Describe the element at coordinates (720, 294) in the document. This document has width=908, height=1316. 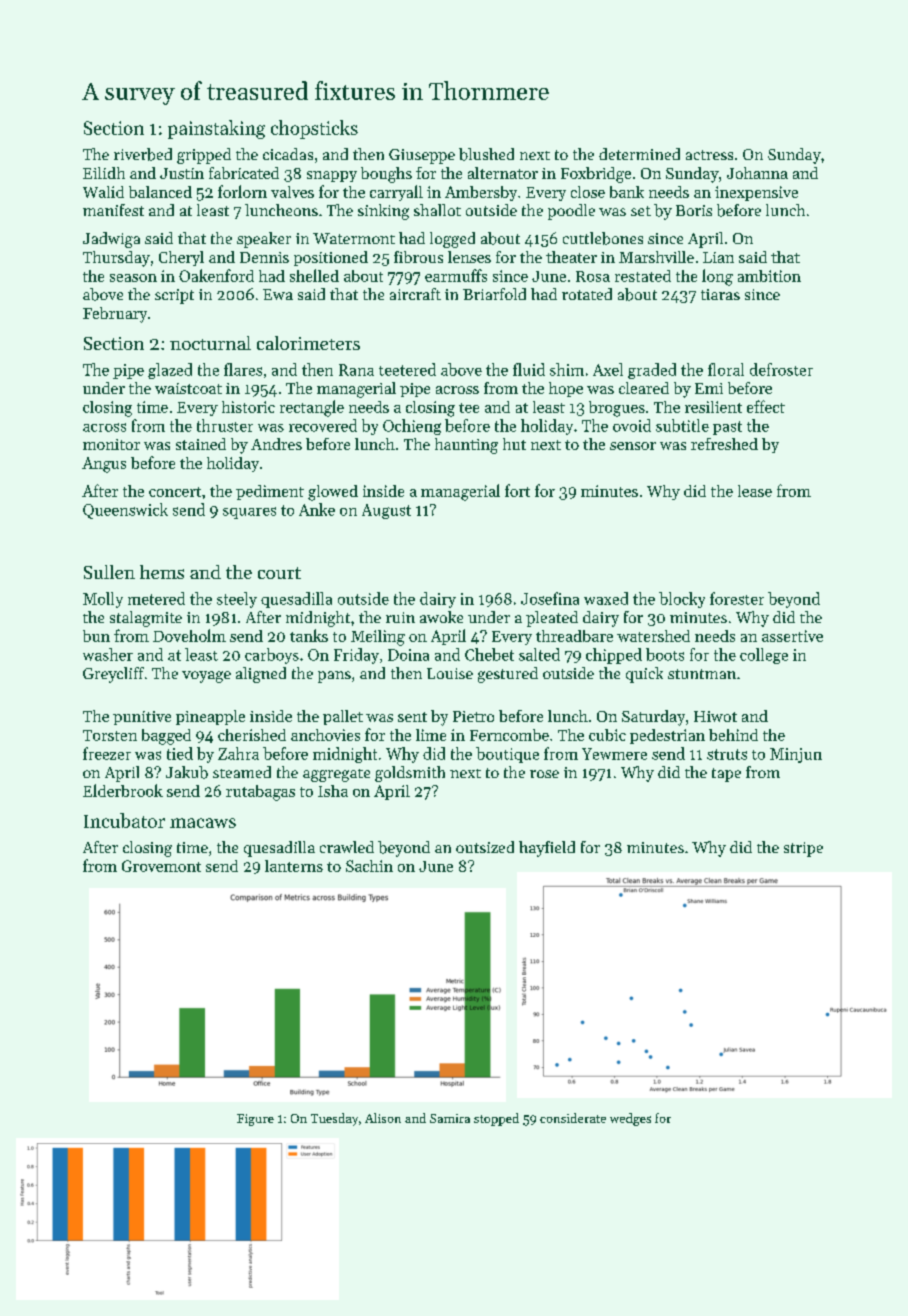
I see `tiaras` at that location.
